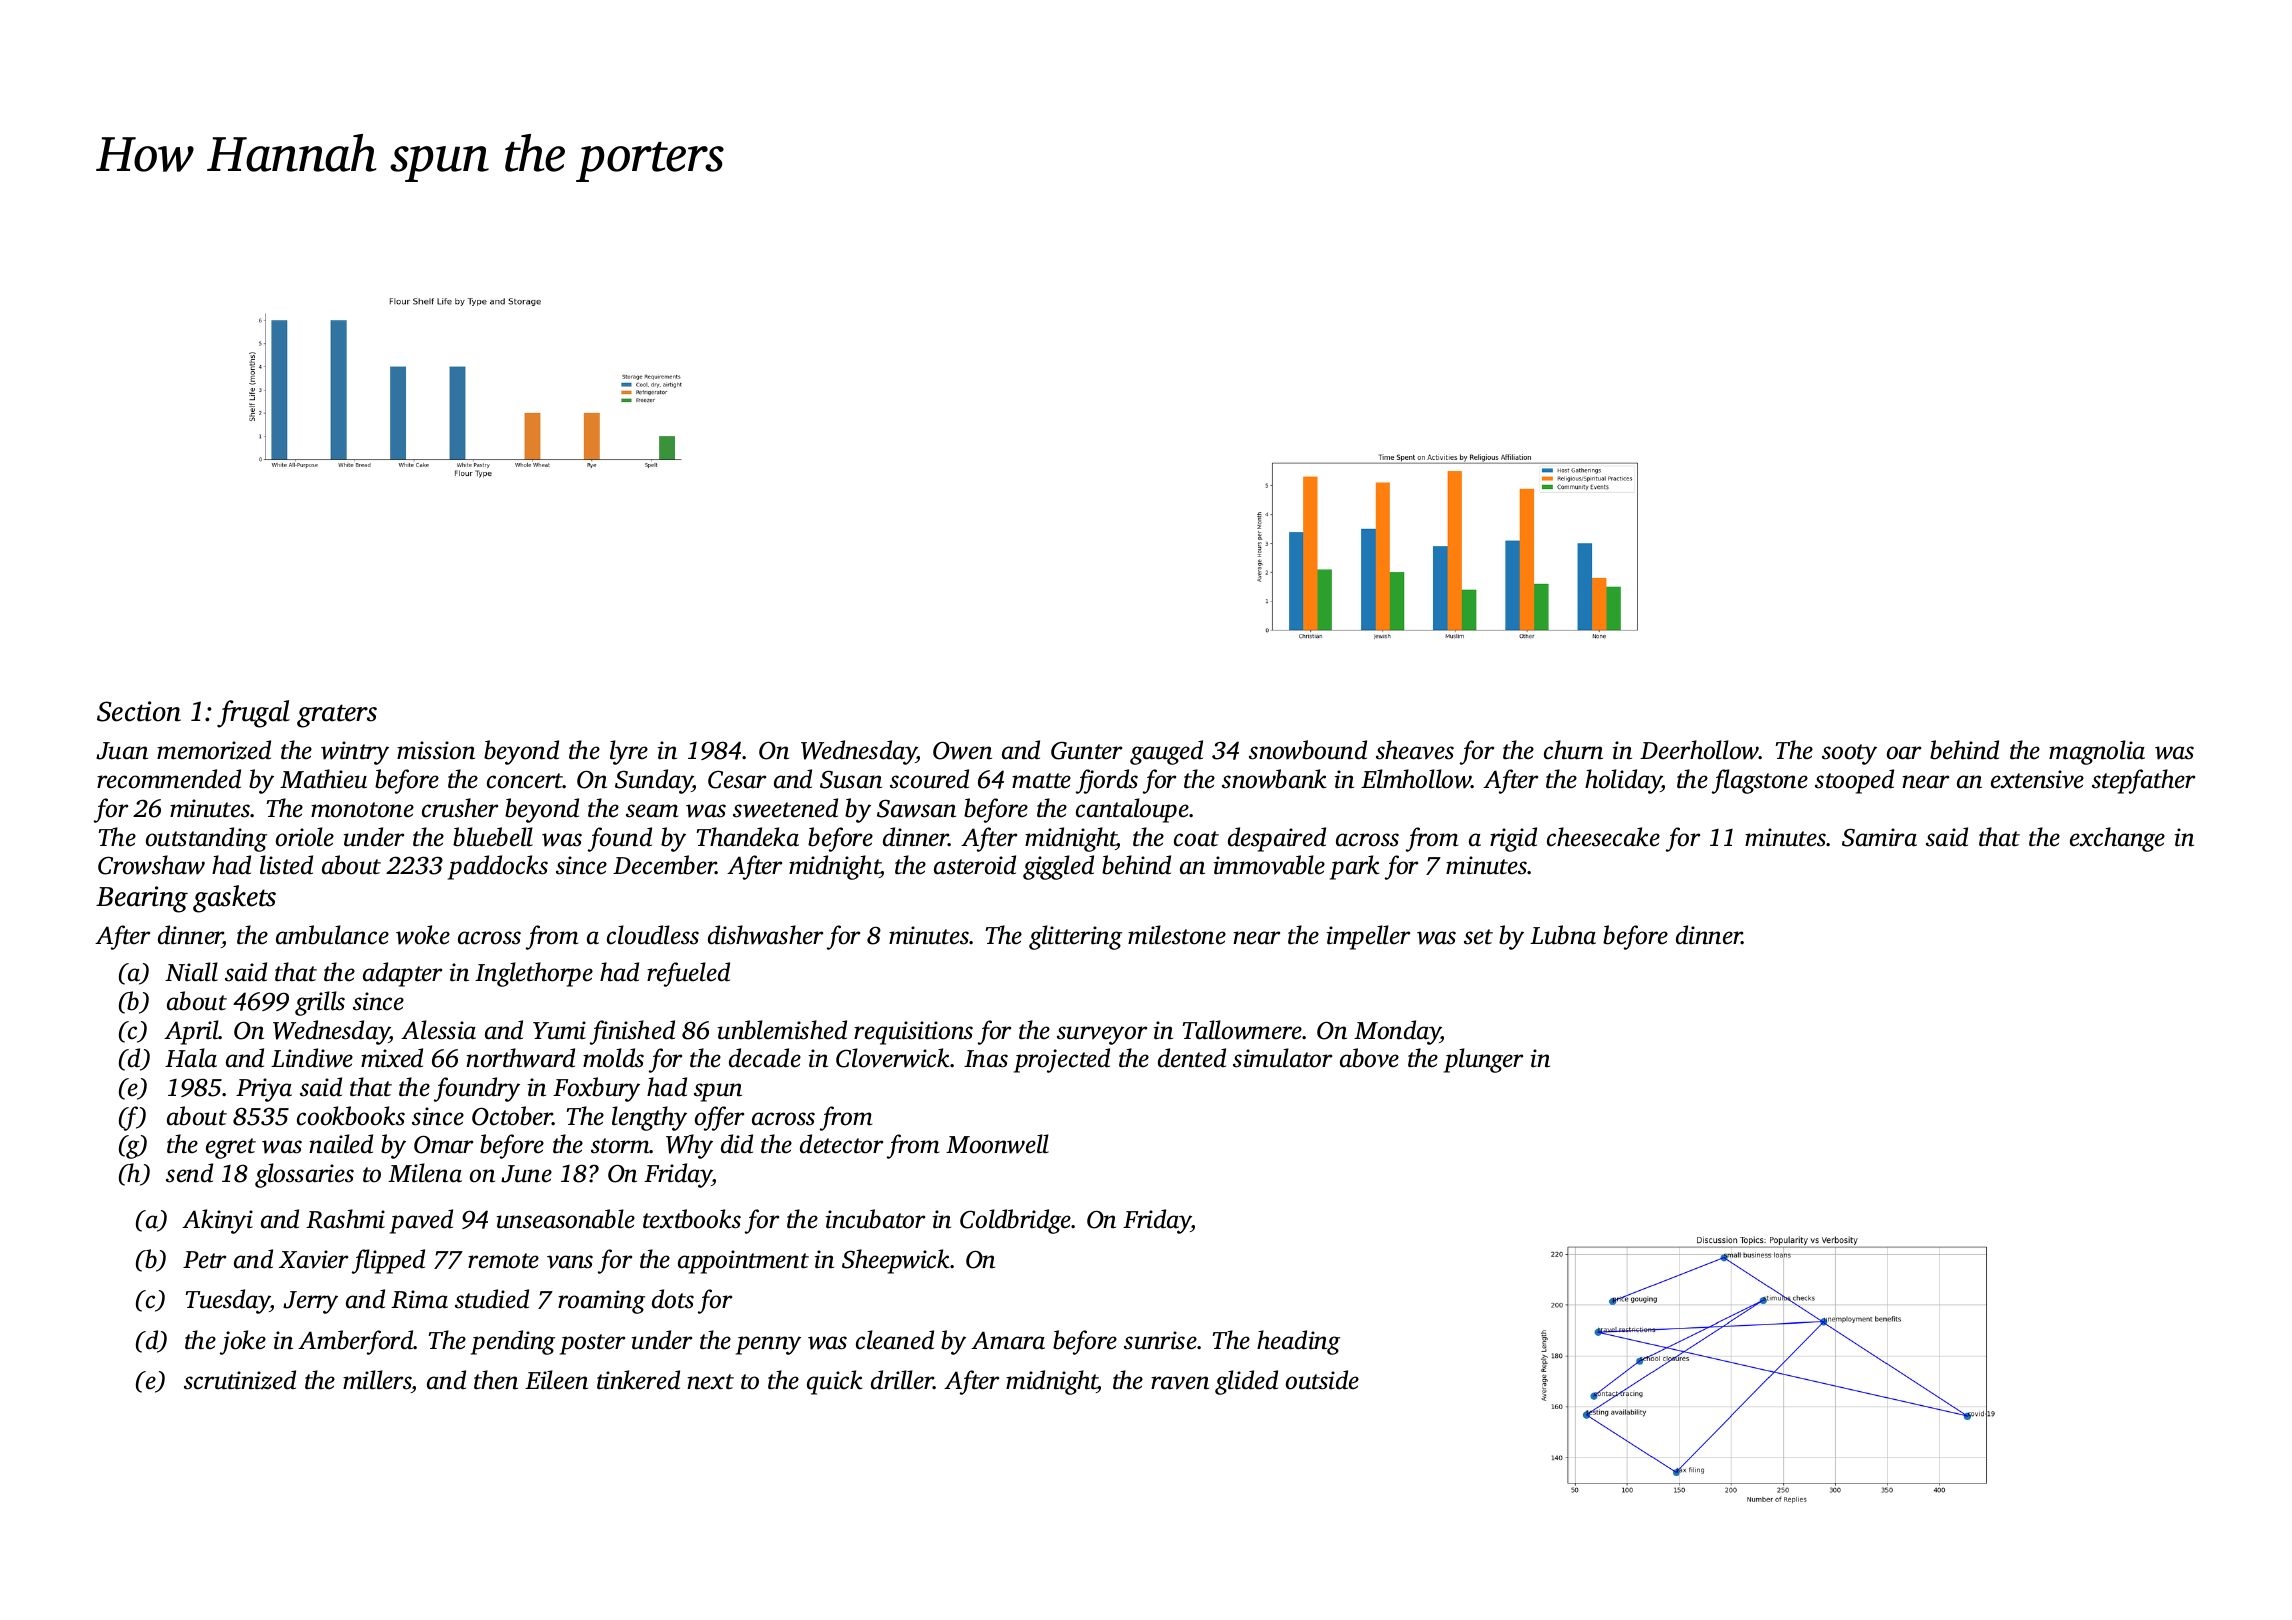  Describe the element at coordinates (243, 1342) in the page. I see `joke` at that location.
